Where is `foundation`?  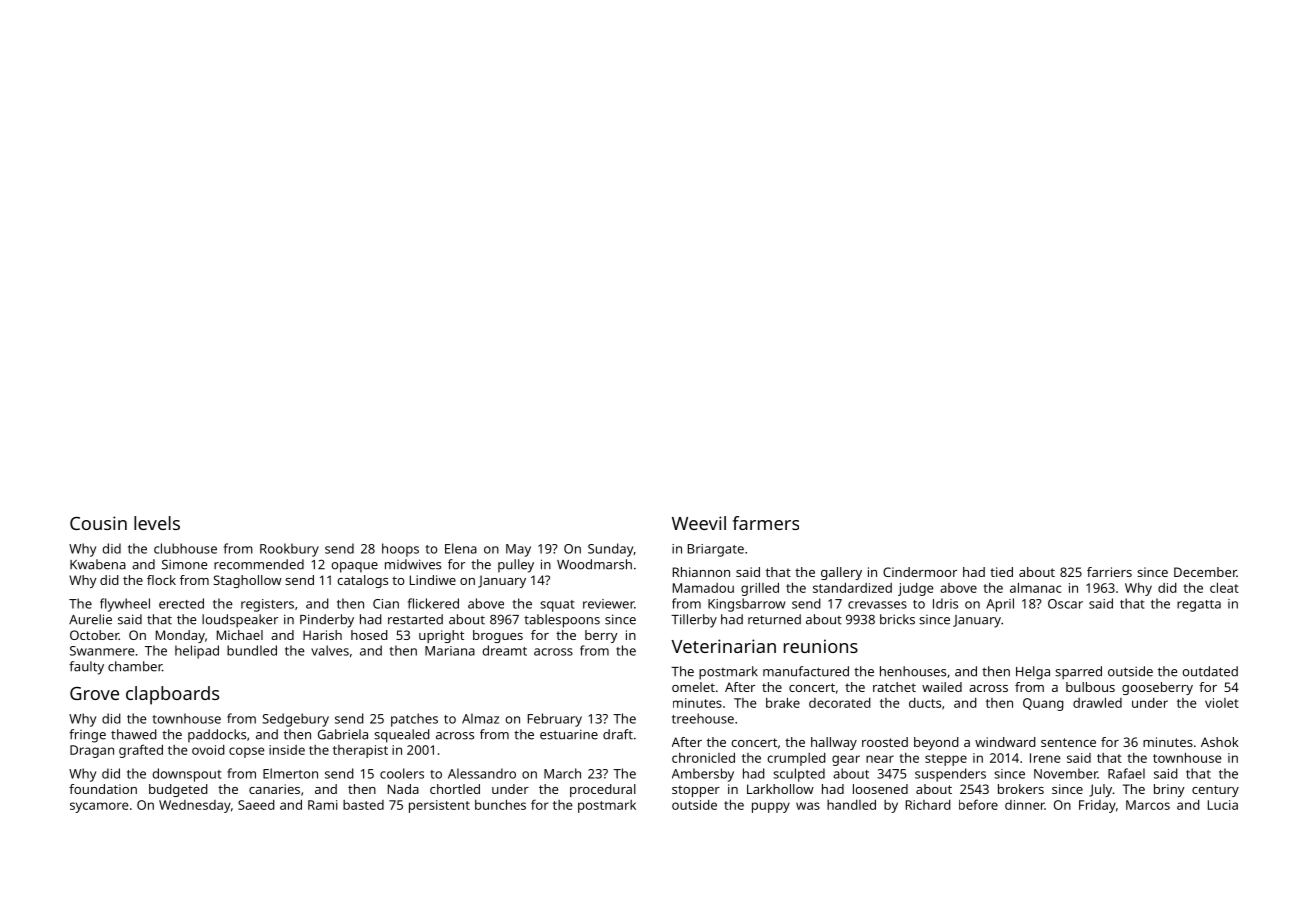 foundation is located at coordinates (103, 789).
